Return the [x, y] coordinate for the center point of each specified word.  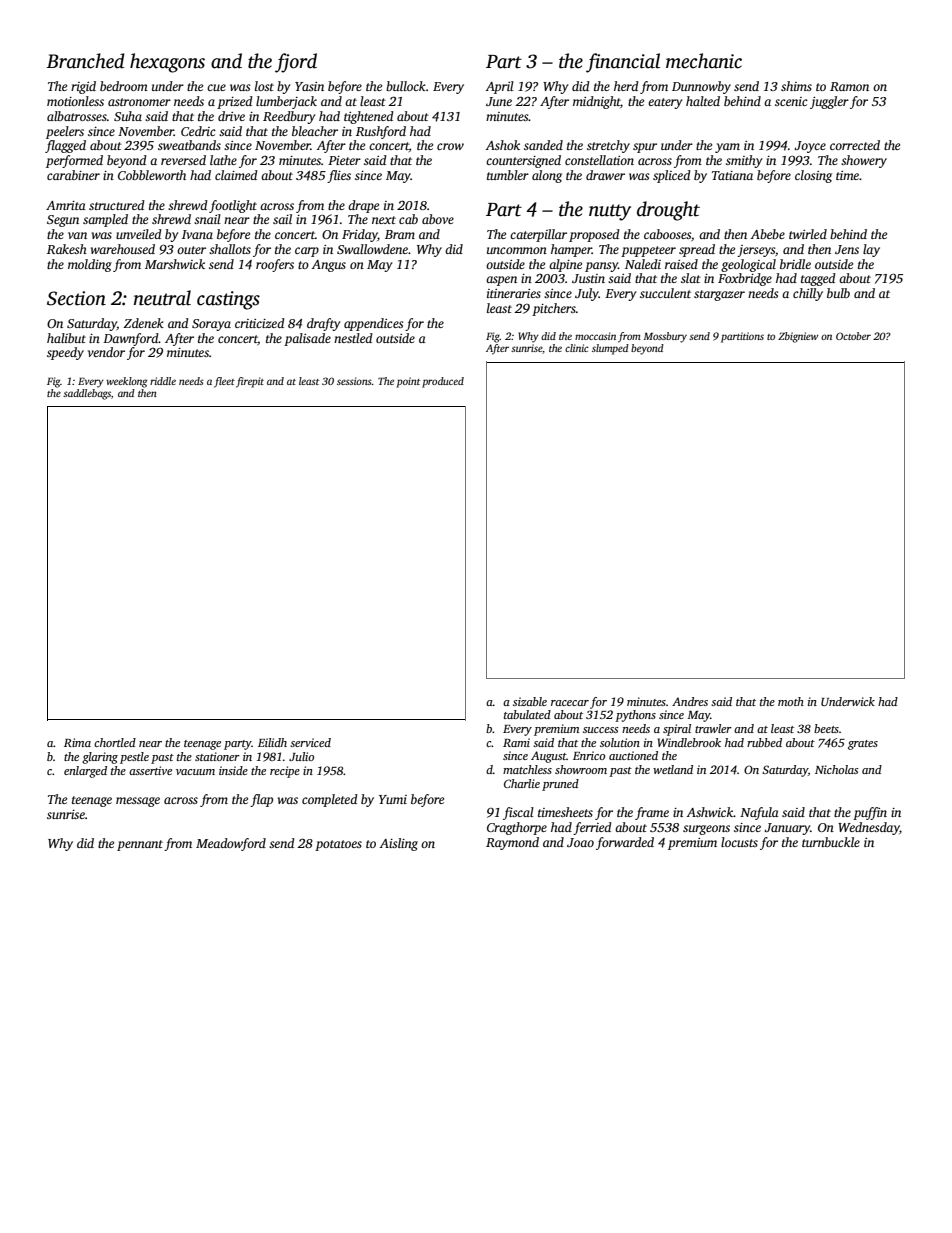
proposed [594, 235]
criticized [260, 323]
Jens [847, 249]
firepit [250, 382]
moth [791, 701]
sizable [530, 701]
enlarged [85, 772]
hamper [571, 250]
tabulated [527, 714]
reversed [183, 160]
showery [864, 161]
